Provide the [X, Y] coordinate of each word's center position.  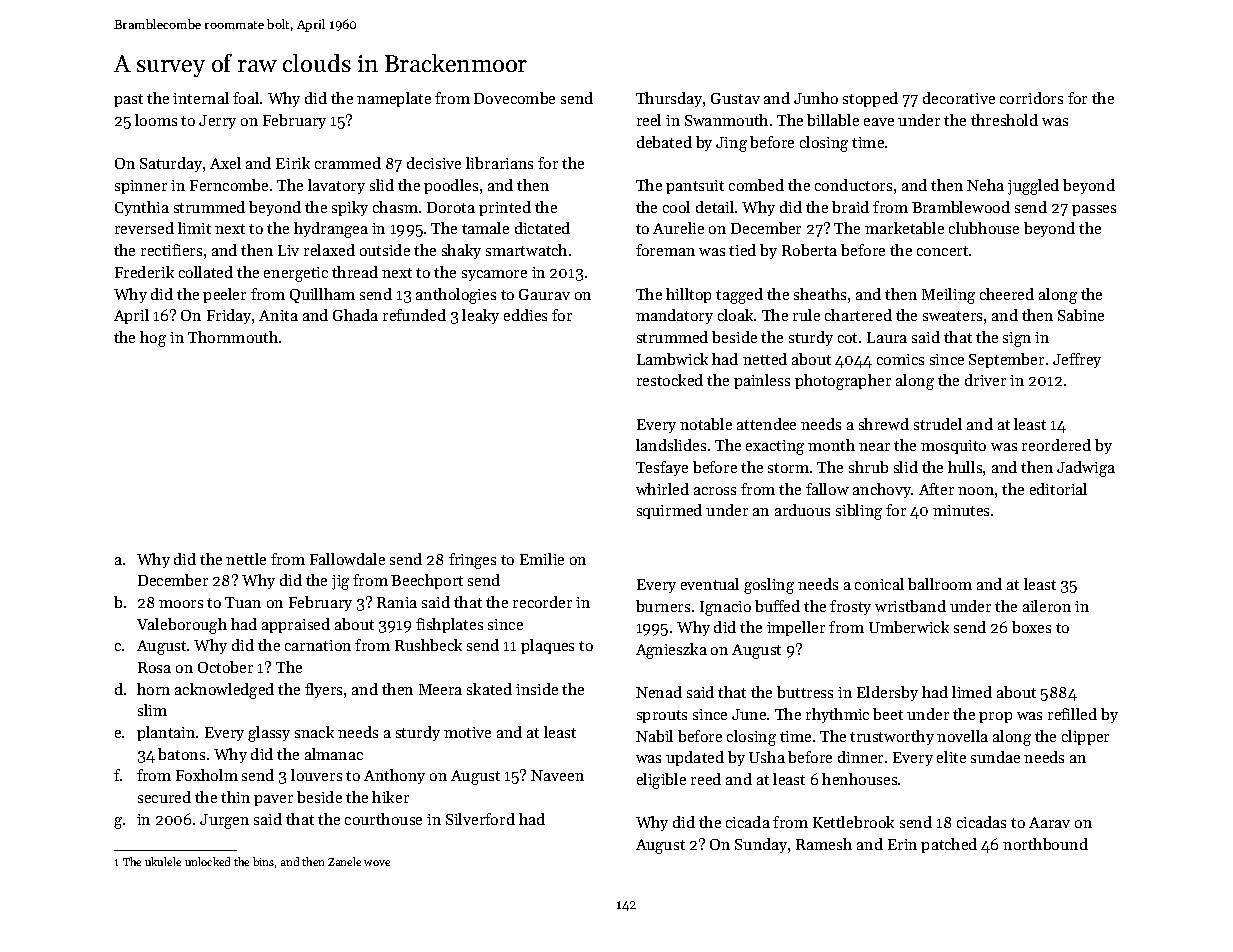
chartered [858, 315]
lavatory [336, 186]
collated [206, 272]
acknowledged [224, 691]
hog [153, 339]
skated [489, 689]
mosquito [953, 447]
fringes [472, 561]
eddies [525, 315]
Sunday [761, 845]
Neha [985, 185]
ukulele [163, 861]
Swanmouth [726, 120]
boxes [1031, 627]
